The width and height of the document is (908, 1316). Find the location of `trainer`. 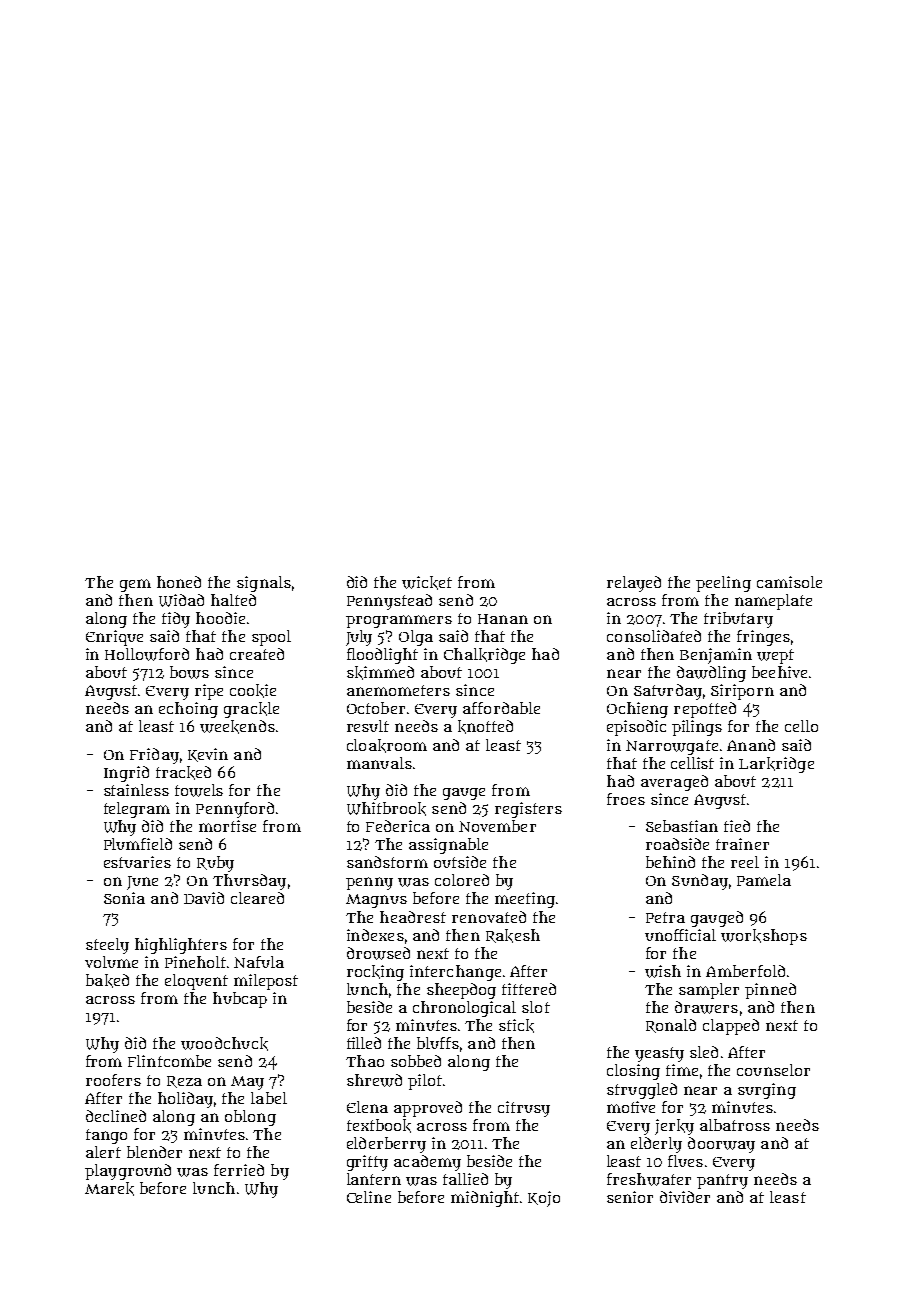

trainer is located at coordinates (742, 844).
